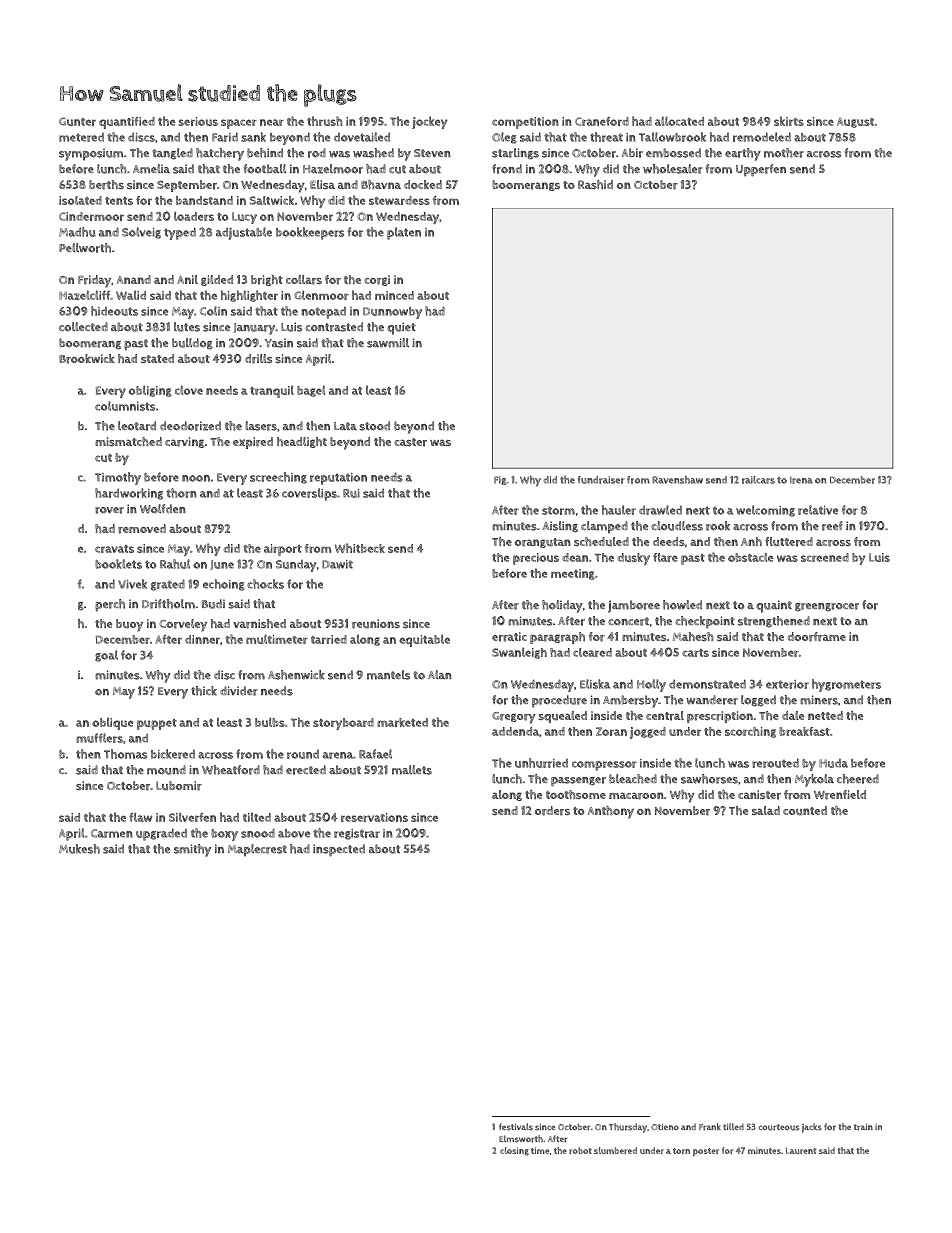 This page has height=1233, width=952. I want to click on orders, so click(552, 811).
